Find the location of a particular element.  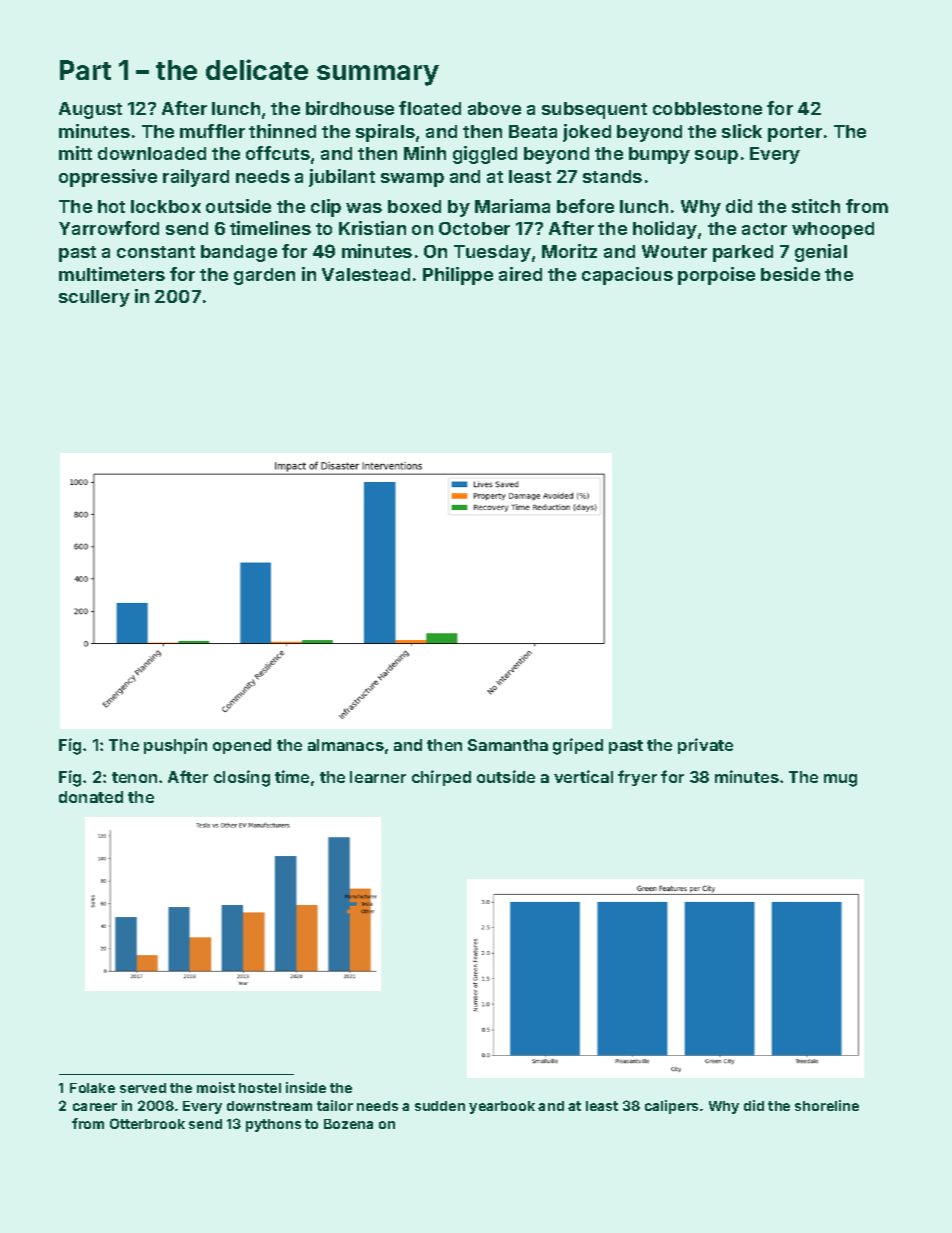

donated is located at coordinates (91, 797).
